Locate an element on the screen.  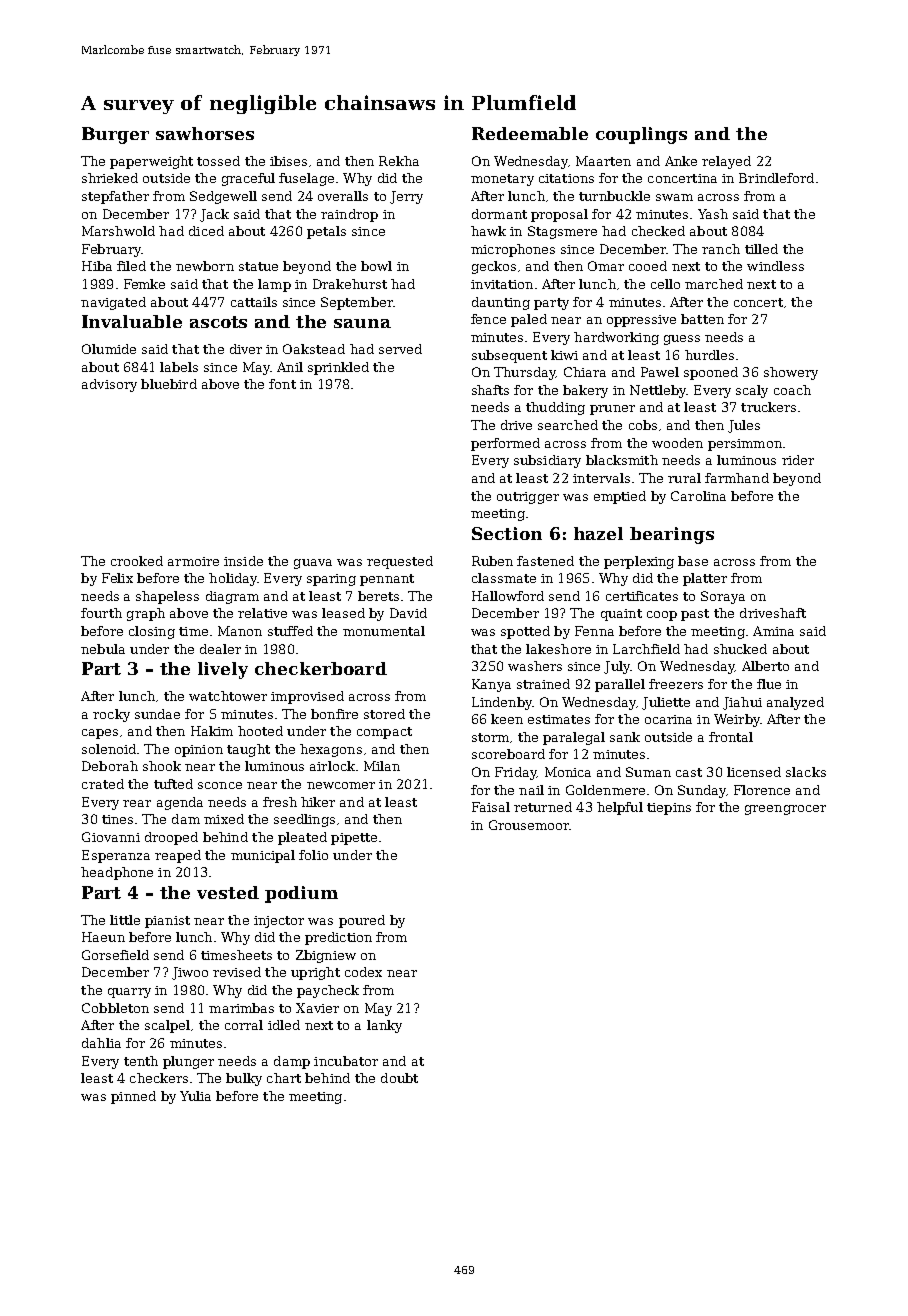
corral is located at coordinates (244, 1025).
